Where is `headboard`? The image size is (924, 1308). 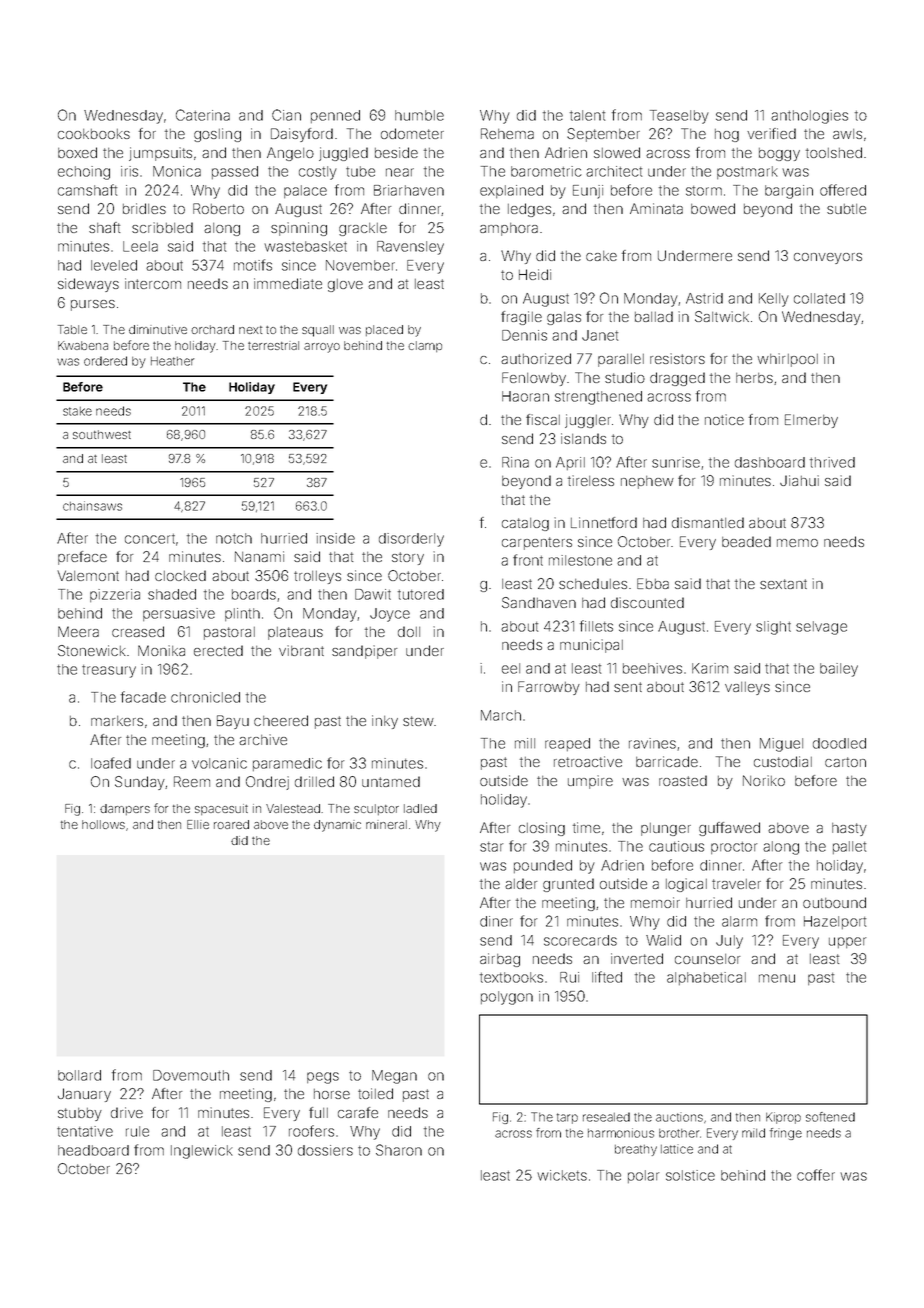 headboard is located at coordinates (93, 1150).
